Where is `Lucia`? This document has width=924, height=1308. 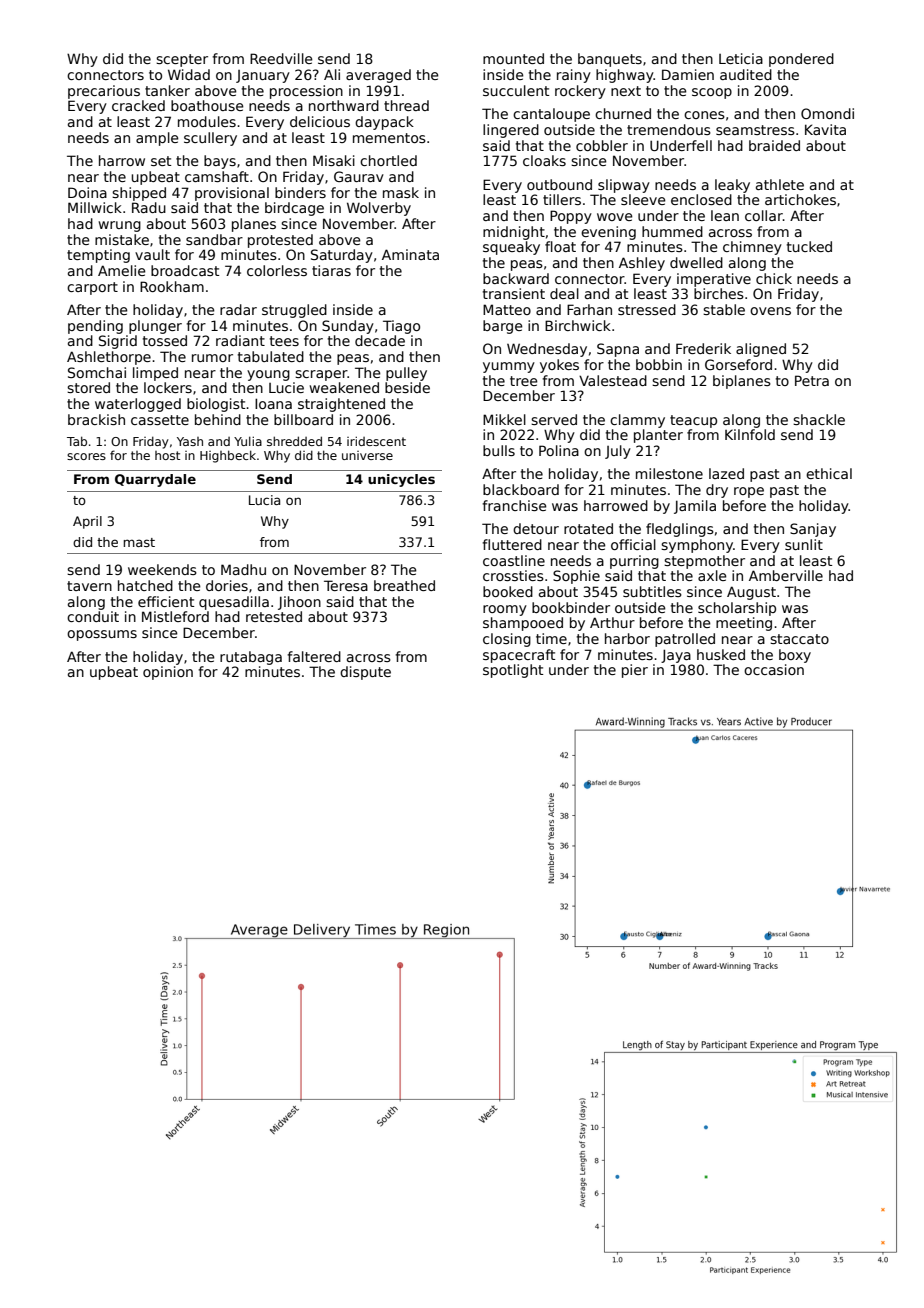
Lucia is located at coordinates (264, 500).
